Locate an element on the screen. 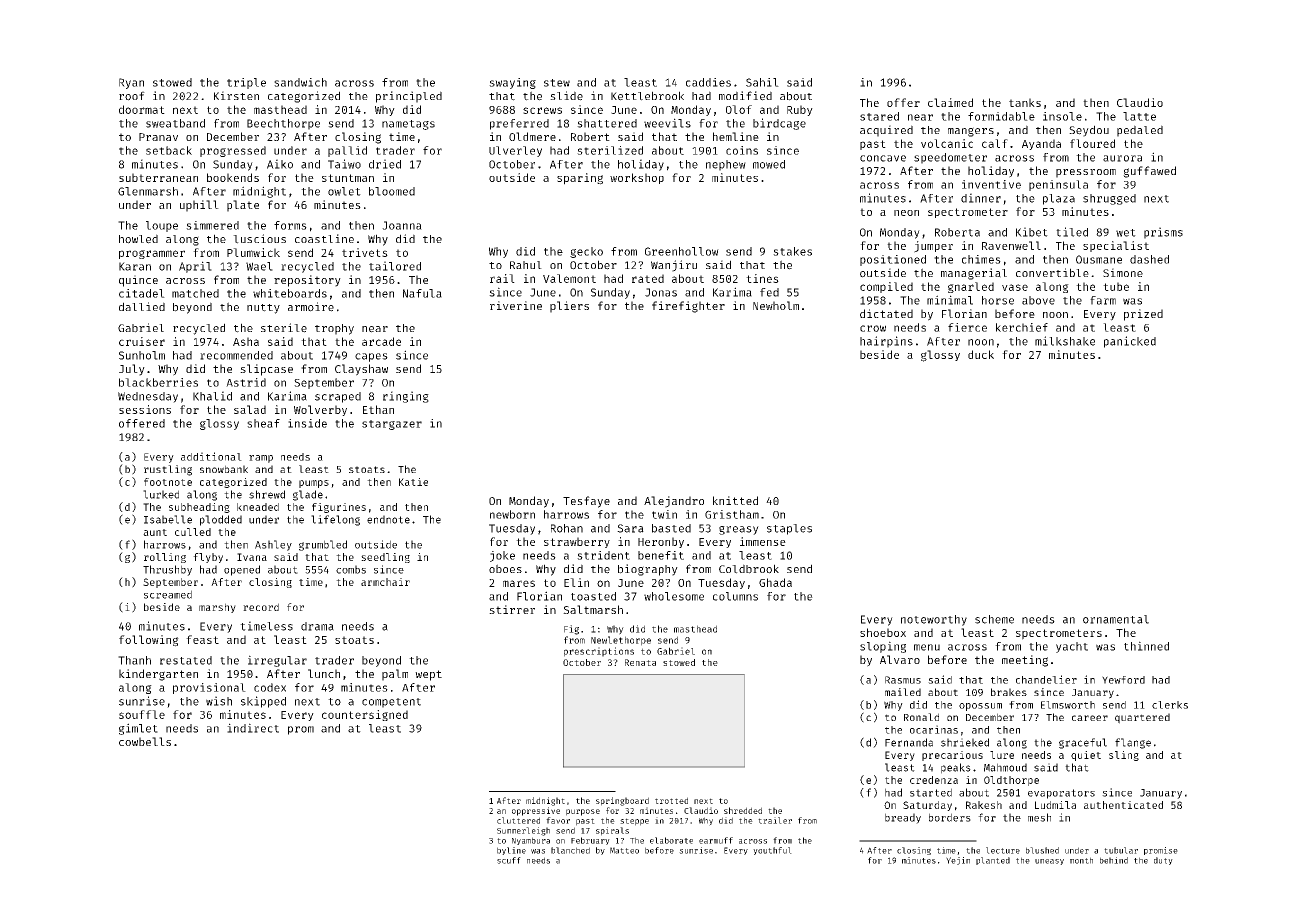  hairpins is located at coordinates (886, 342).
